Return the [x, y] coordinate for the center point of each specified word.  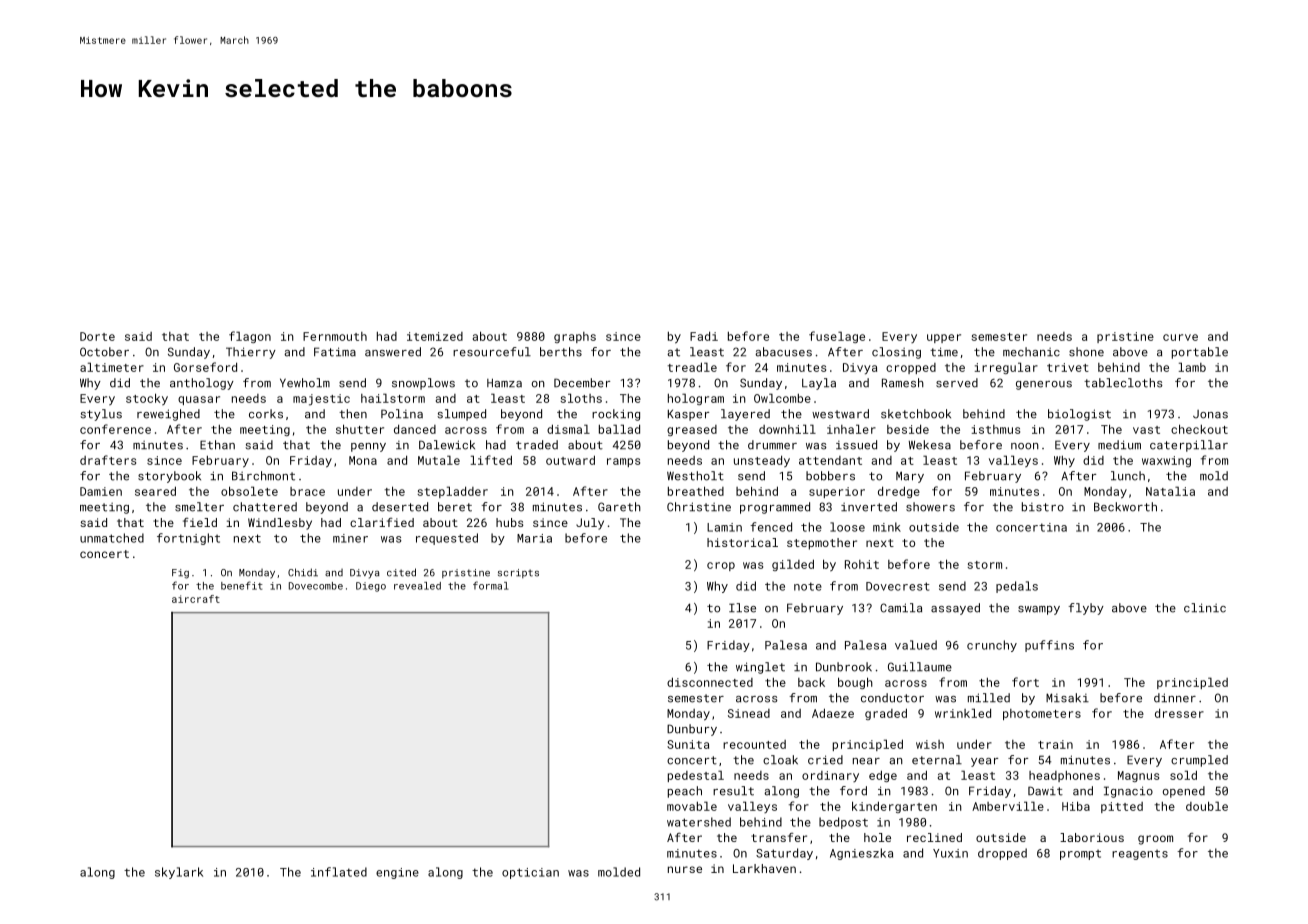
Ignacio [1128, 792]
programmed [775, 508]
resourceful [492, 352]
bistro [1043, 507]
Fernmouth [335, 336]
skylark [179, 873]
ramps [623, 462]
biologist [1079, 415]
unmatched [112, 538]
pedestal [696, 776]
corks [266, 414]
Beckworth [1125, 507]
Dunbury [692, 730]
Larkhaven [764, 868]
